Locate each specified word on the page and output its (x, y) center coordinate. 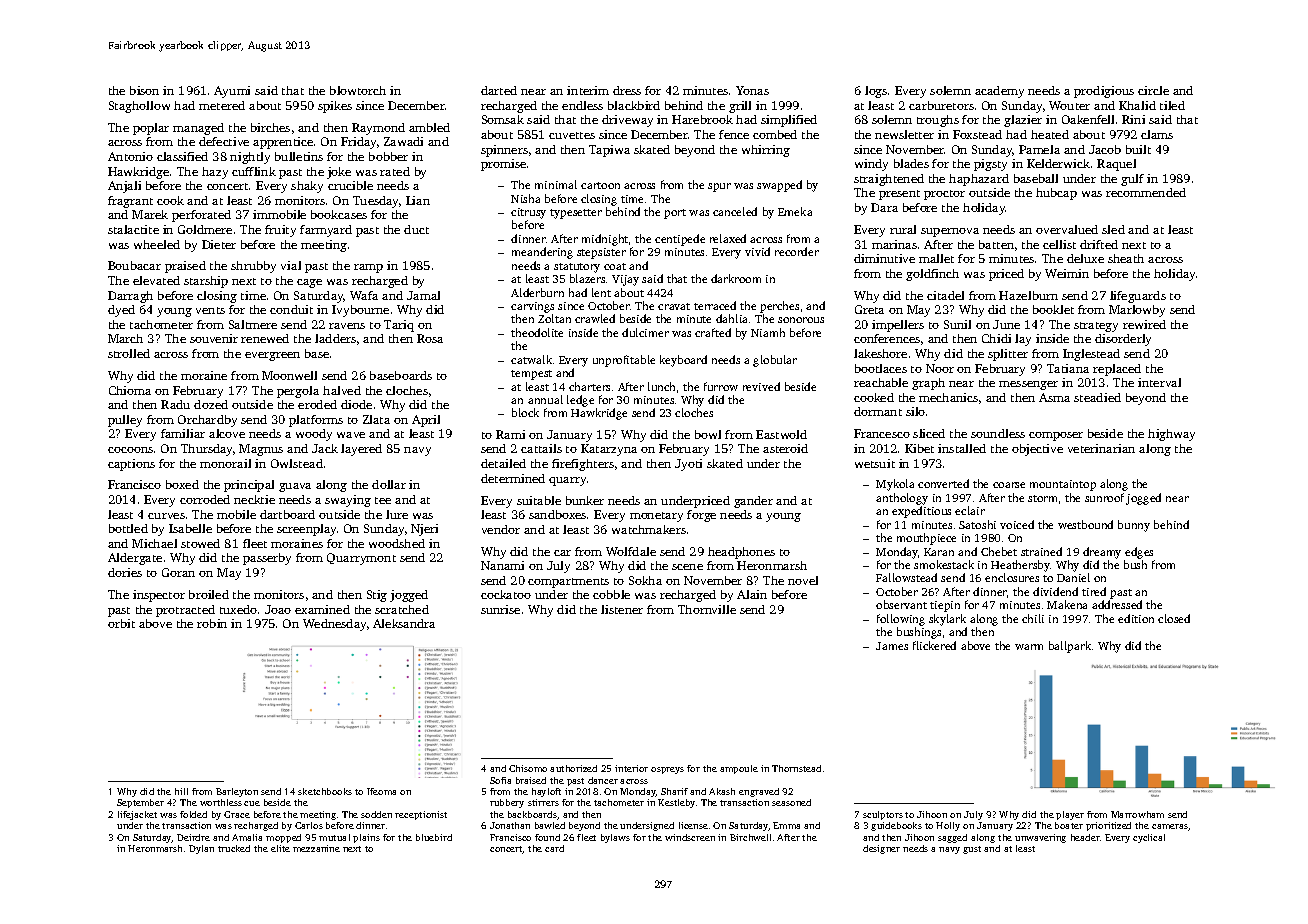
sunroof (1104, 497)
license (693, 825)
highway (1171, 435)
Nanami (502, 565)
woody (314, 435)
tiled (1172, 105)
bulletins (299, 156)
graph (928, 384)
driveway (627, 121)
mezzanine (316, 848)
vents (210, 310)
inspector (159, 596)
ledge (580, 401)
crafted (713, 332)
